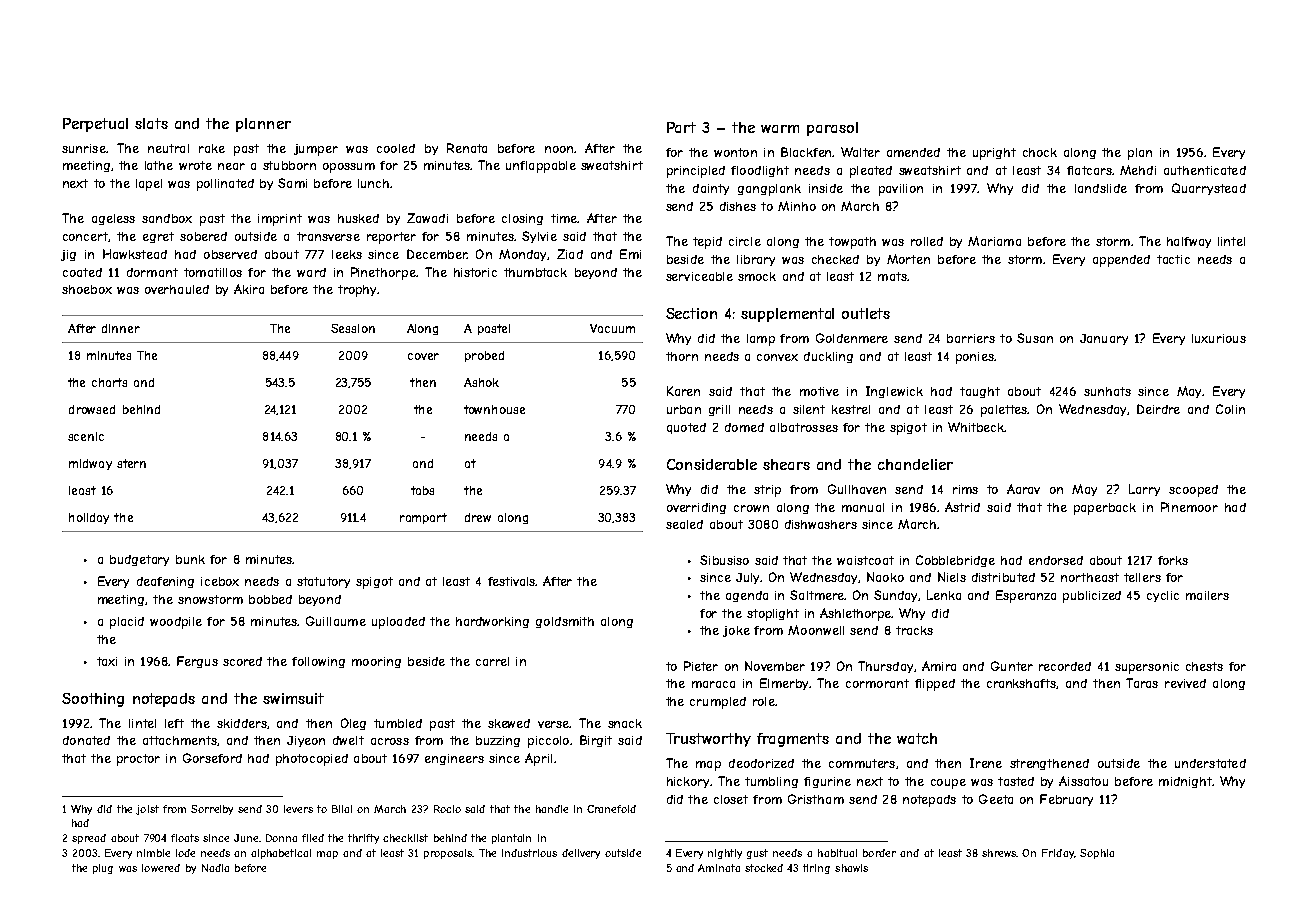 This screenshot has height=924, width=1308. What do you see at coordinates (892, 276) in the screenshot?
I see `mats` at bounding box center [892, 276].
